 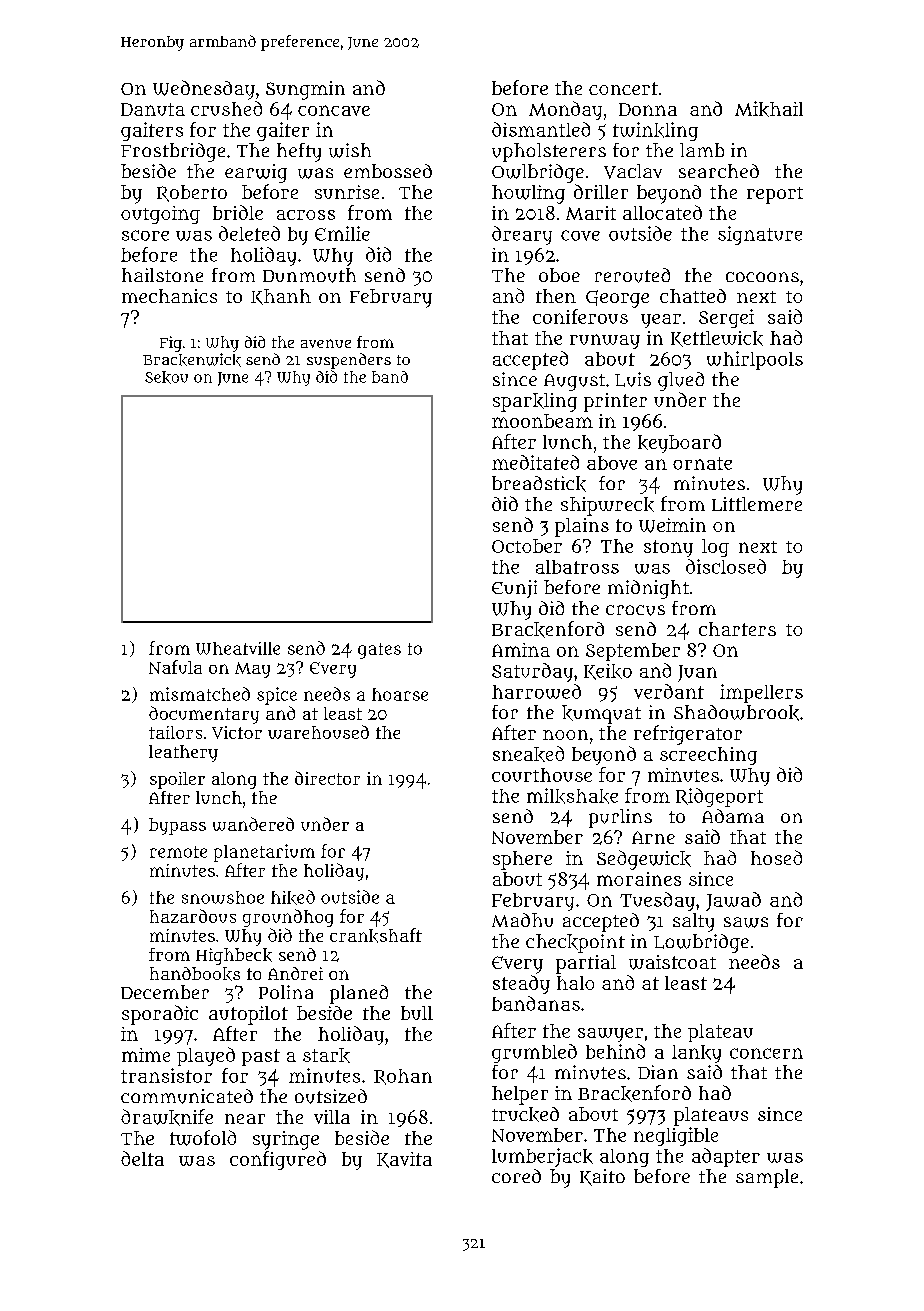 I want to click on lanky, so click(x=696, y=1054).
